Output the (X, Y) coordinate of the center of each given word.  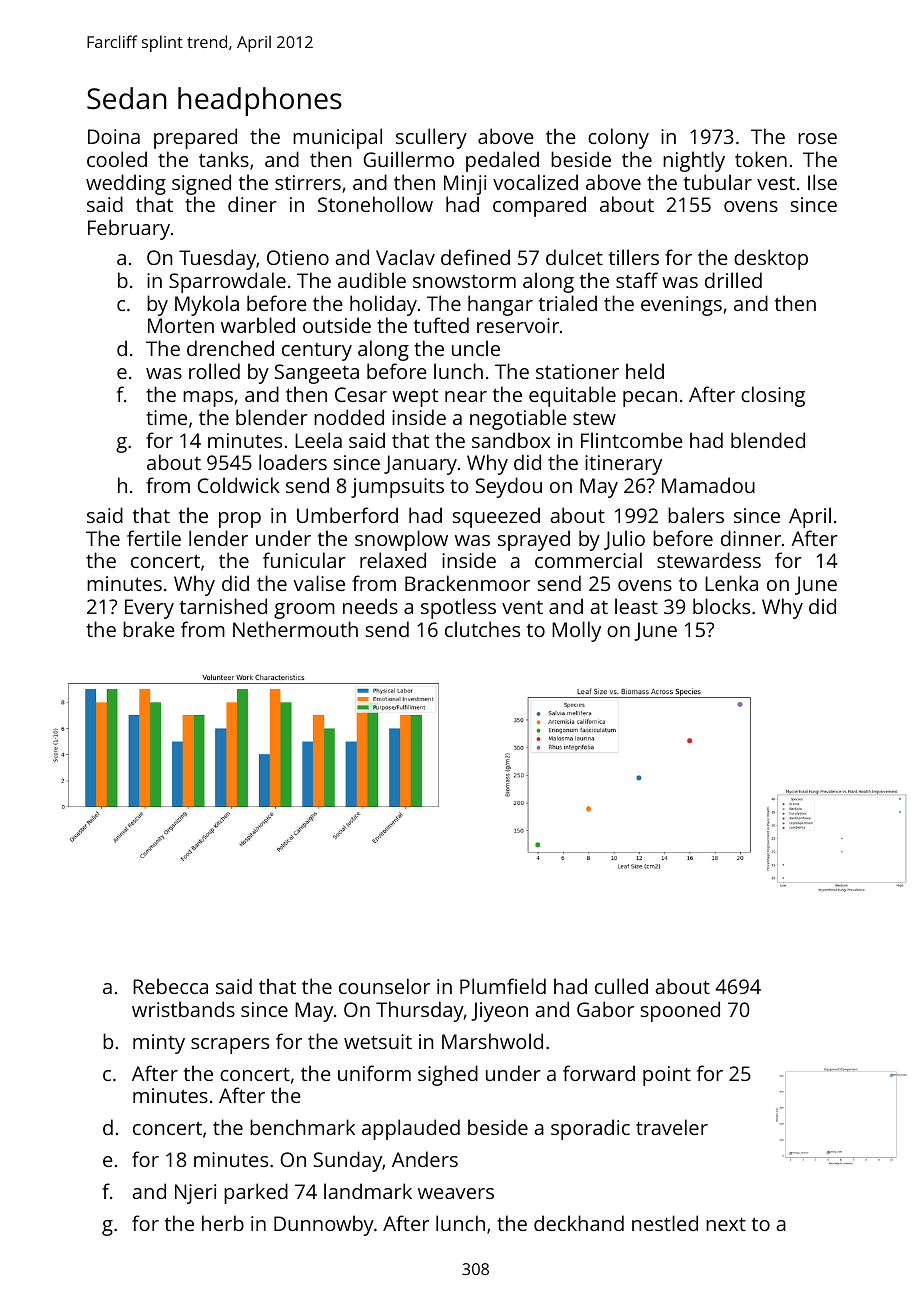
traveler (672, 1127)
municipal (337, 138)
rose (817, 138)
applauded (411, 1129)
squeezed (496, 517)
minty (159, 1044)
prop (240, 520)
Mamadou (708, 485)
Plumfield (503, 986)
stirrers (308, 182)
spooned (680, 1011)
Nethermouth (295, 629)
